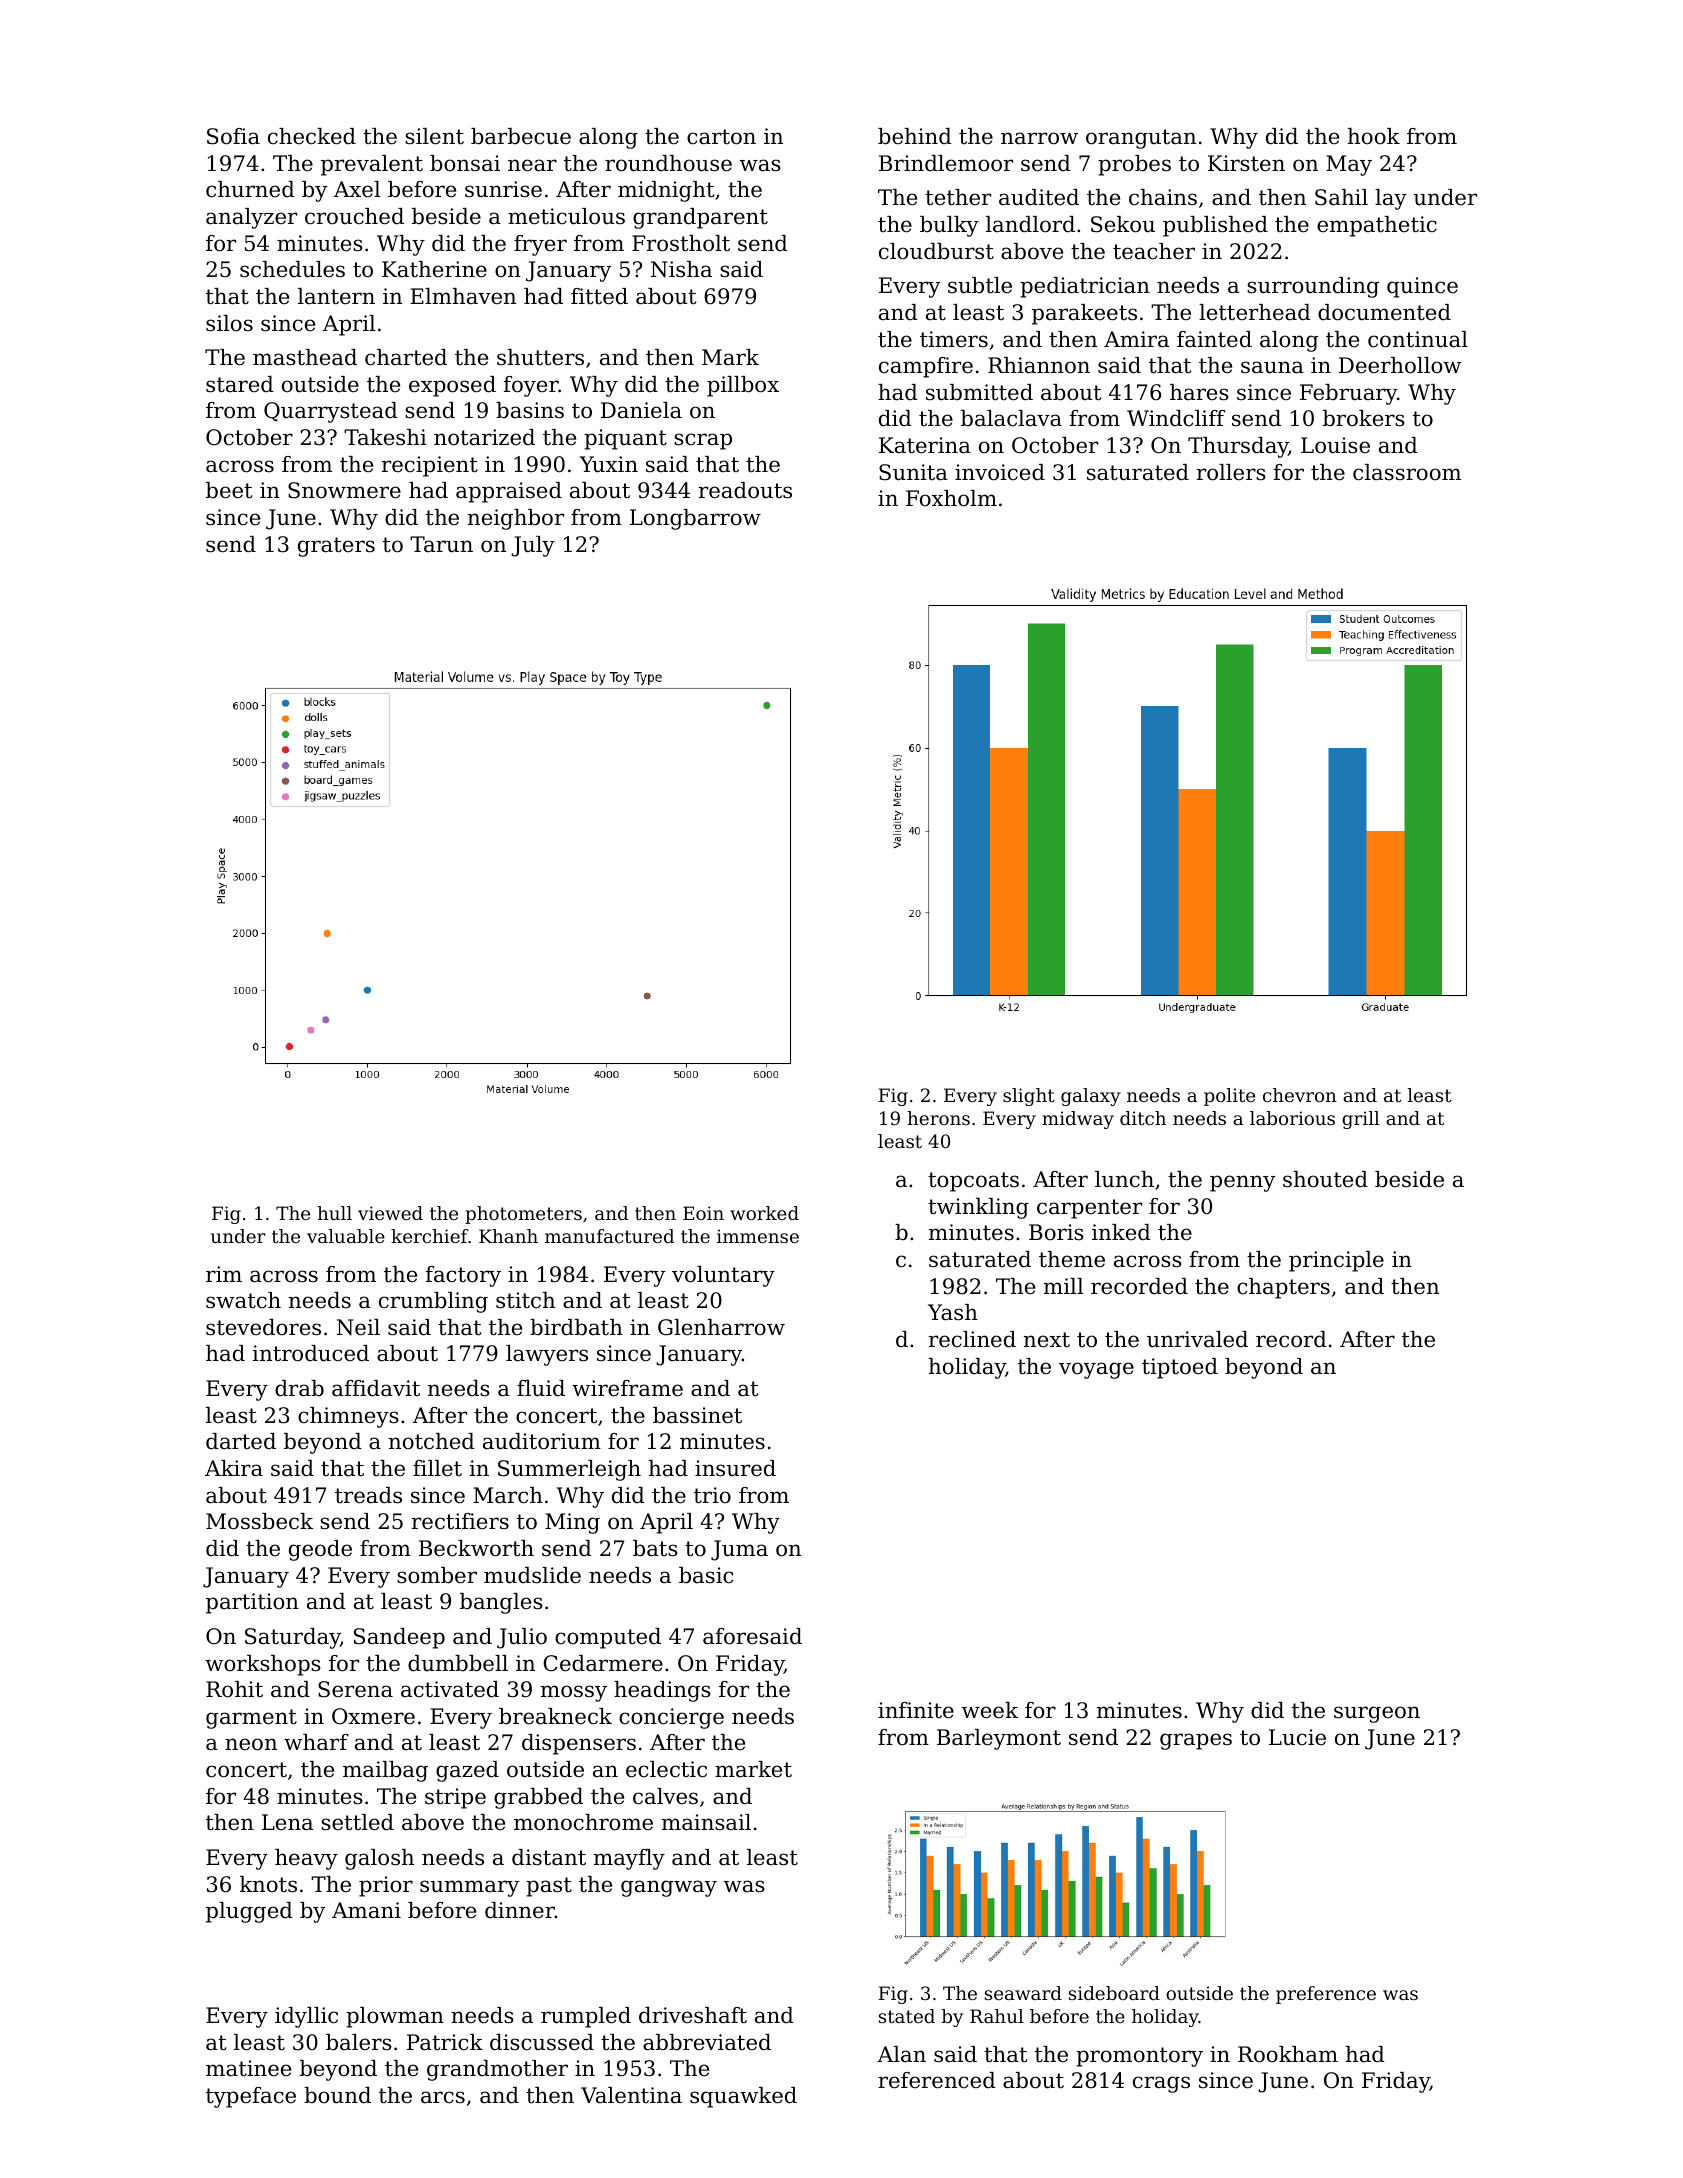 The height and width of the screenshot is (2178, 1683). I want to click on Rookham, so click(1288, 2054).
